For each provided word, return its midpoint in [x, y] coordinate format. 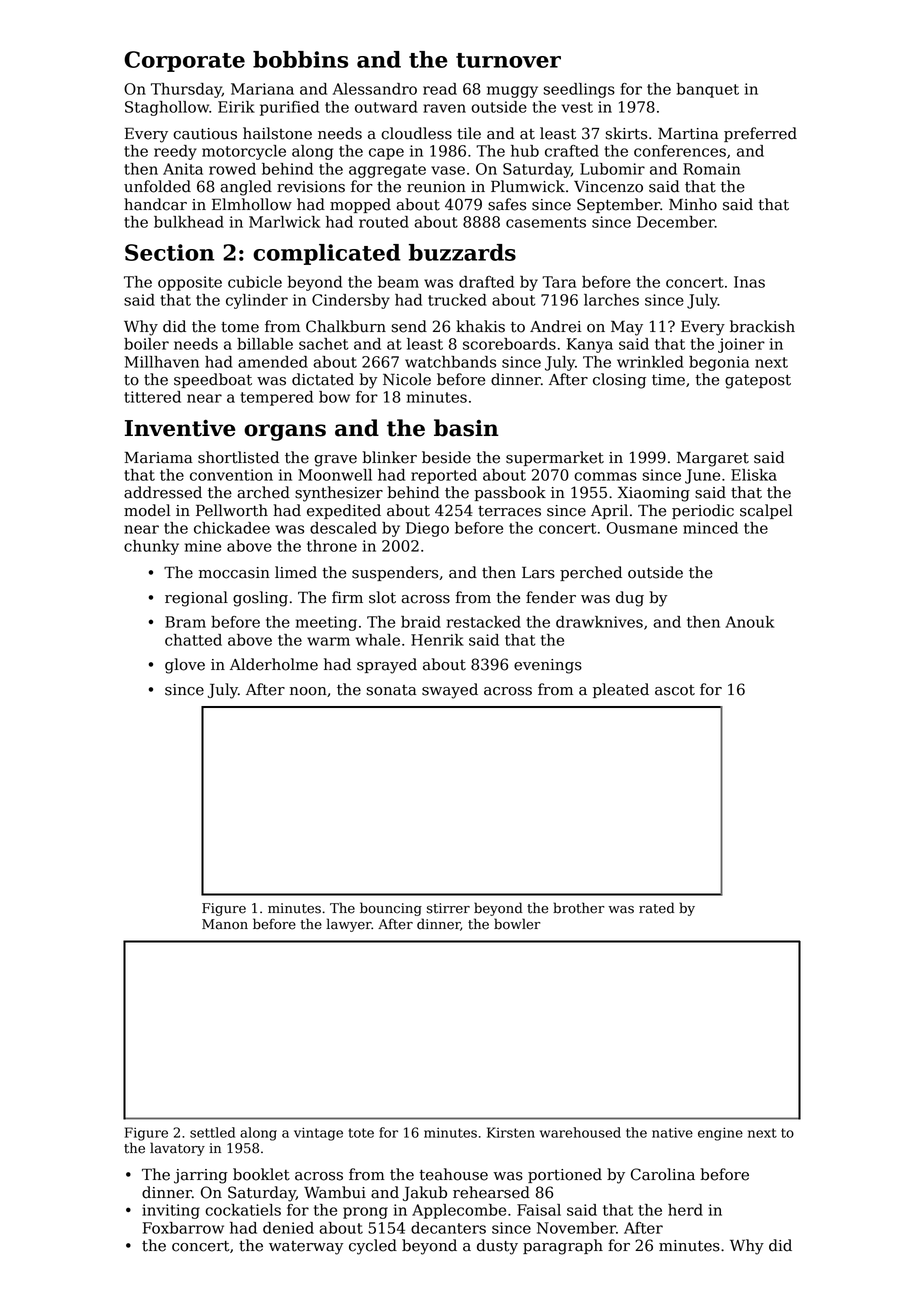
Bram [185, 622]
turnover [508, 60]
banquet [708, 90]
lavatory [177, 1149]
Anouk [749, 622]
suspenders [395, 573]
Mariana [262, 89]
